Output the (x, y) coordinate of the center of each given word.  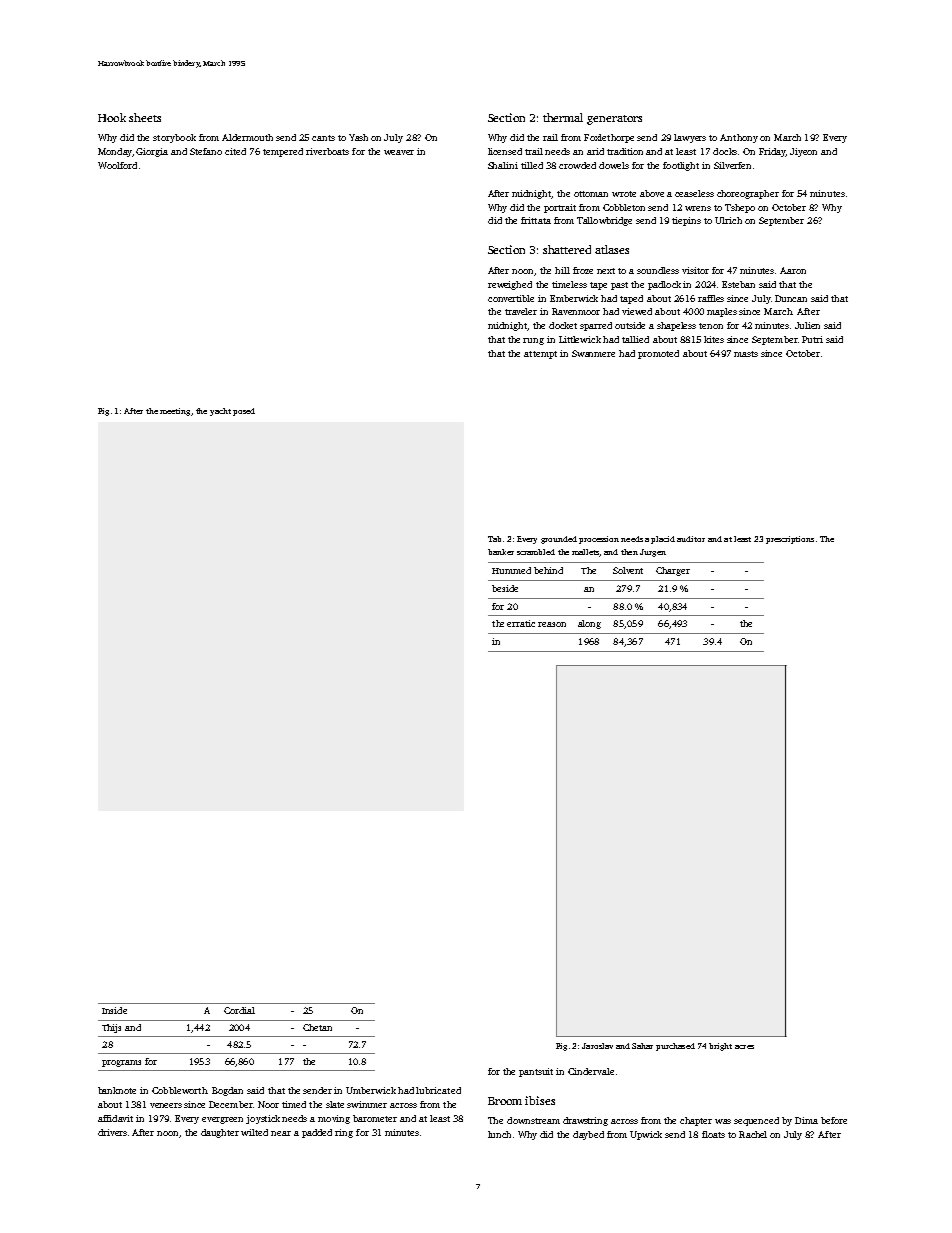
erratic (521, 623)
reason (552, 624)
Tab (494, 539)
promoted (658, 354)
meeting (175, 412)
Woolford (117, 165)
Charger (673, 571)
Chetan (317, 1027)
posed (244, 412)
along (589, 624)
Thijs (111, 1028)
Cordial (239, 1010)
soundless (658, 270)
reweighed (510, 285)
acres (744, 1047)
